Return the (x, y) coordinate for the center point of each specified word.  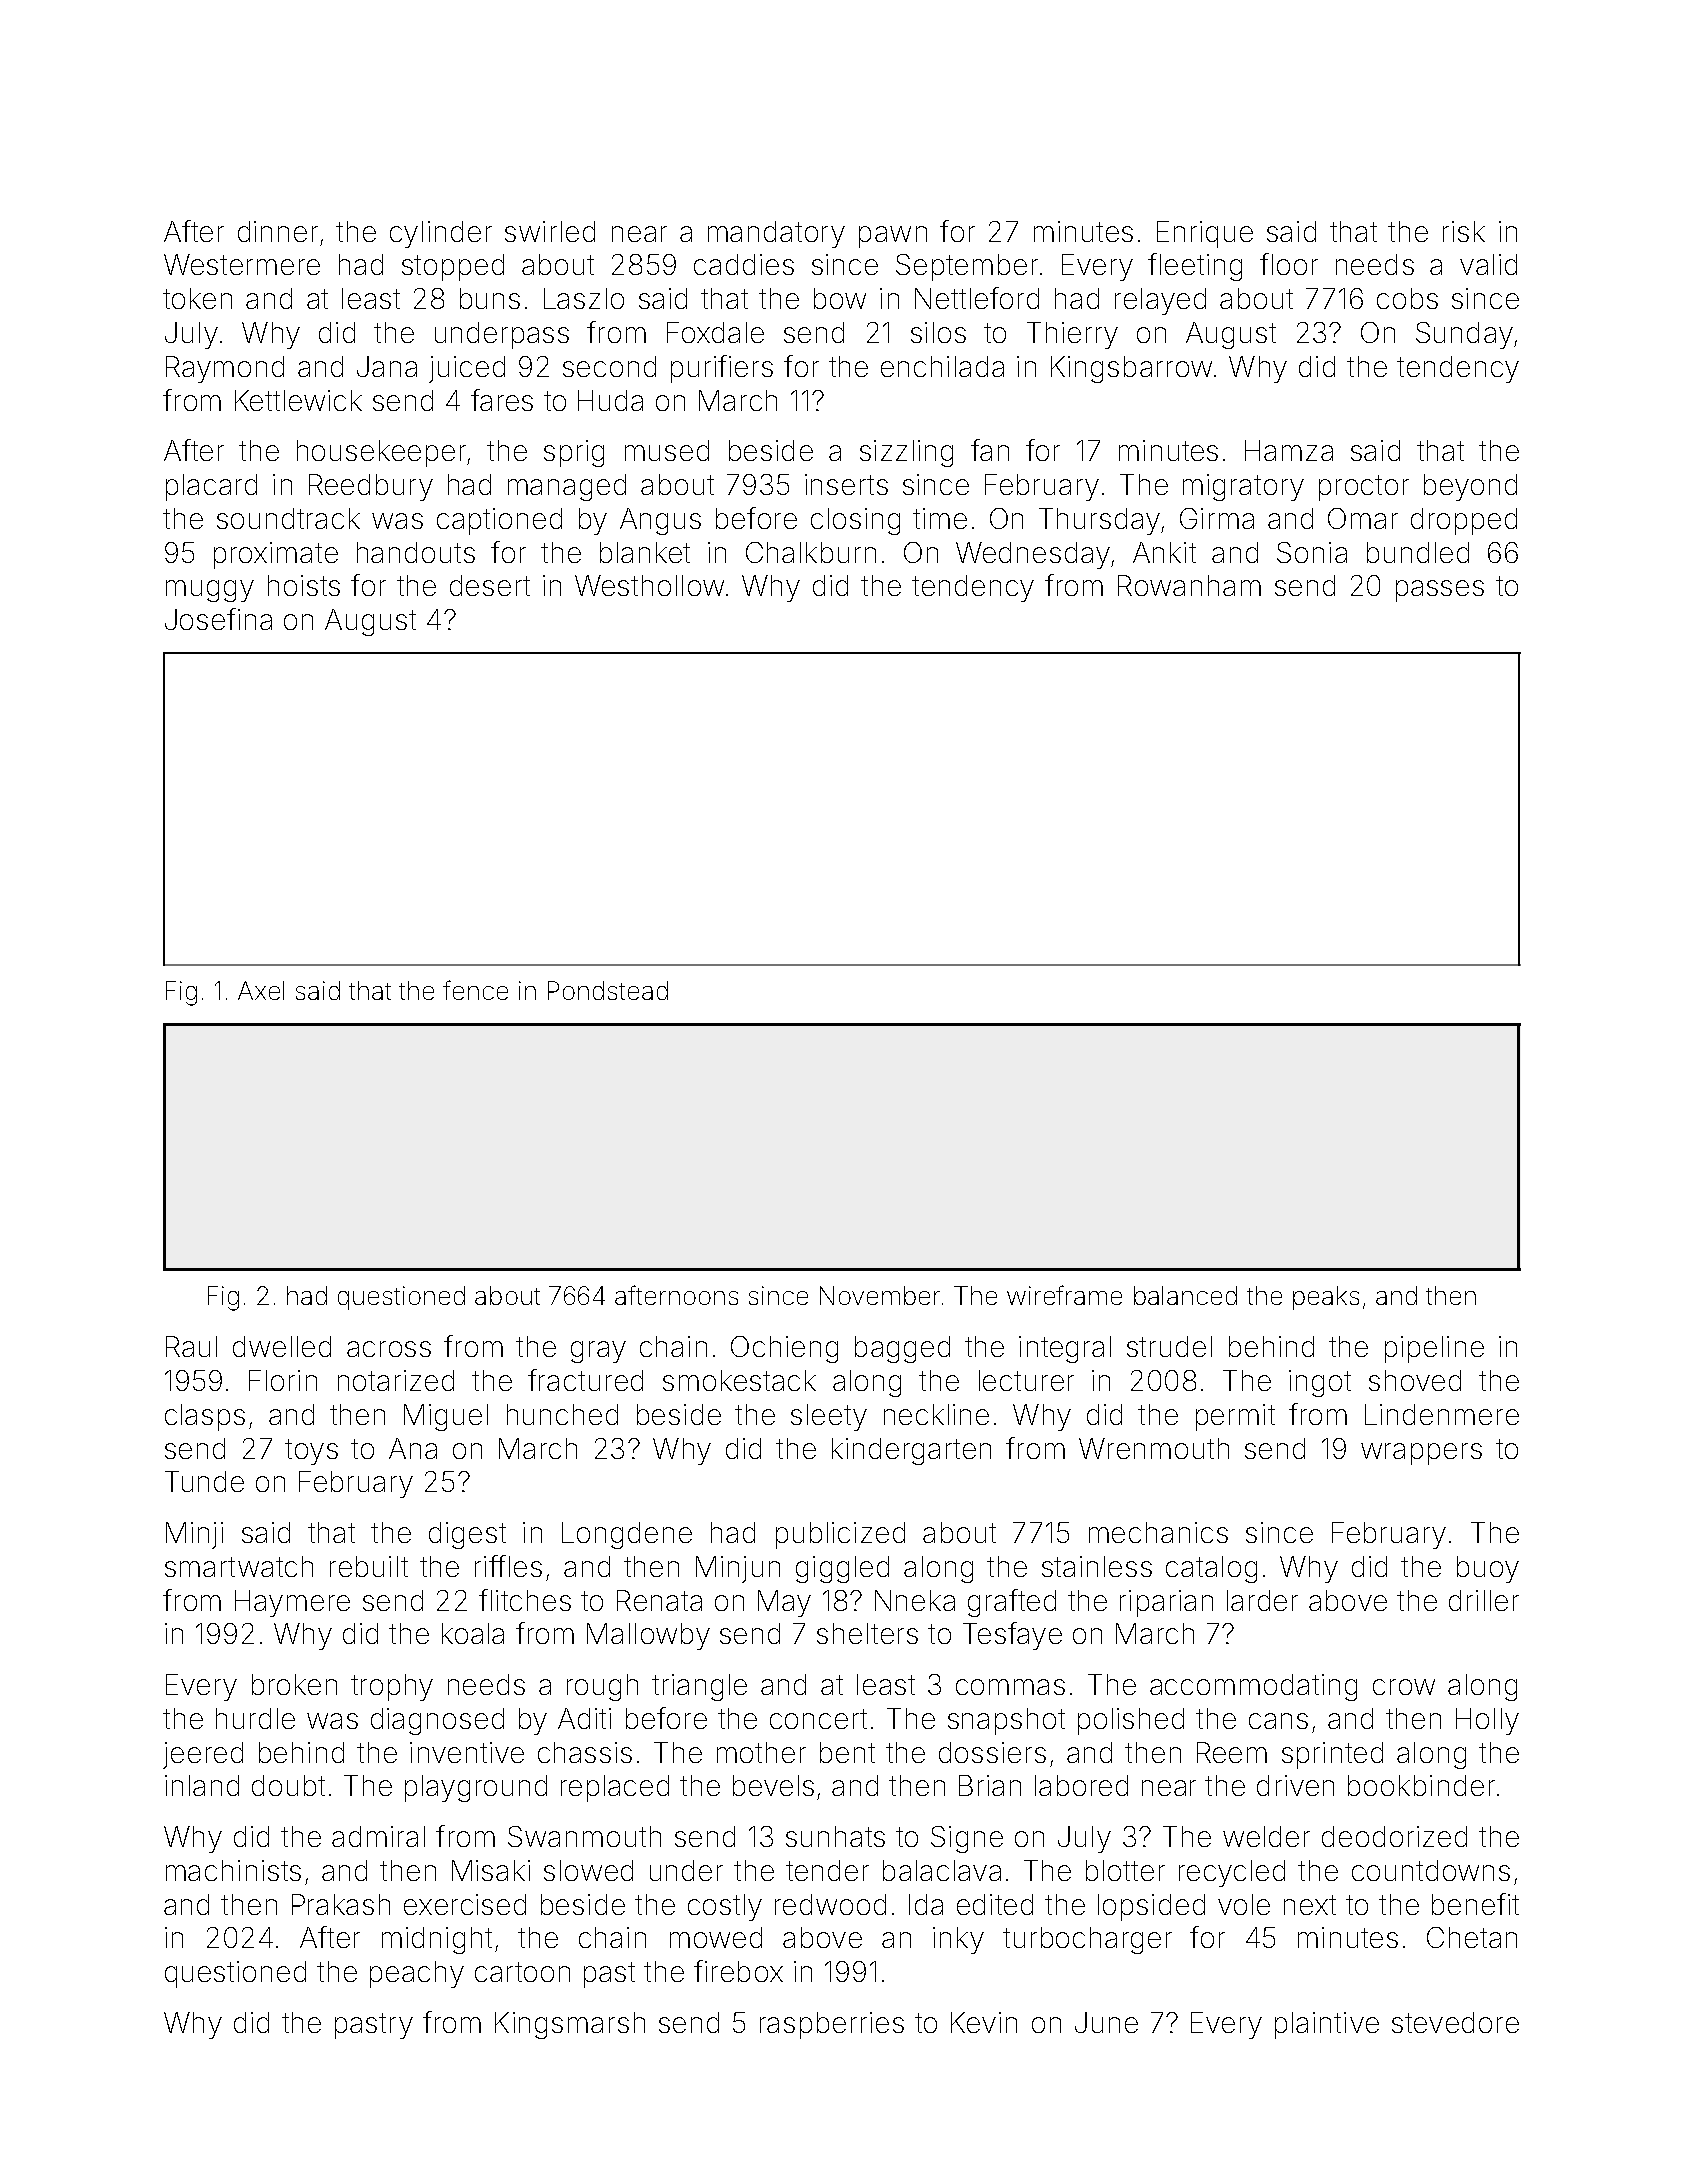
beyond (1470, 487)
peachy (417, 1974)
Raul (191, 1346)
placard (211, 487)
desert (490, 585)
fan (990, 450)
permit (1235, 1417)
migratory (1243, 487)
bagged (902, 1349)
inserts (846, 484)
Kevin (984, 2022)
